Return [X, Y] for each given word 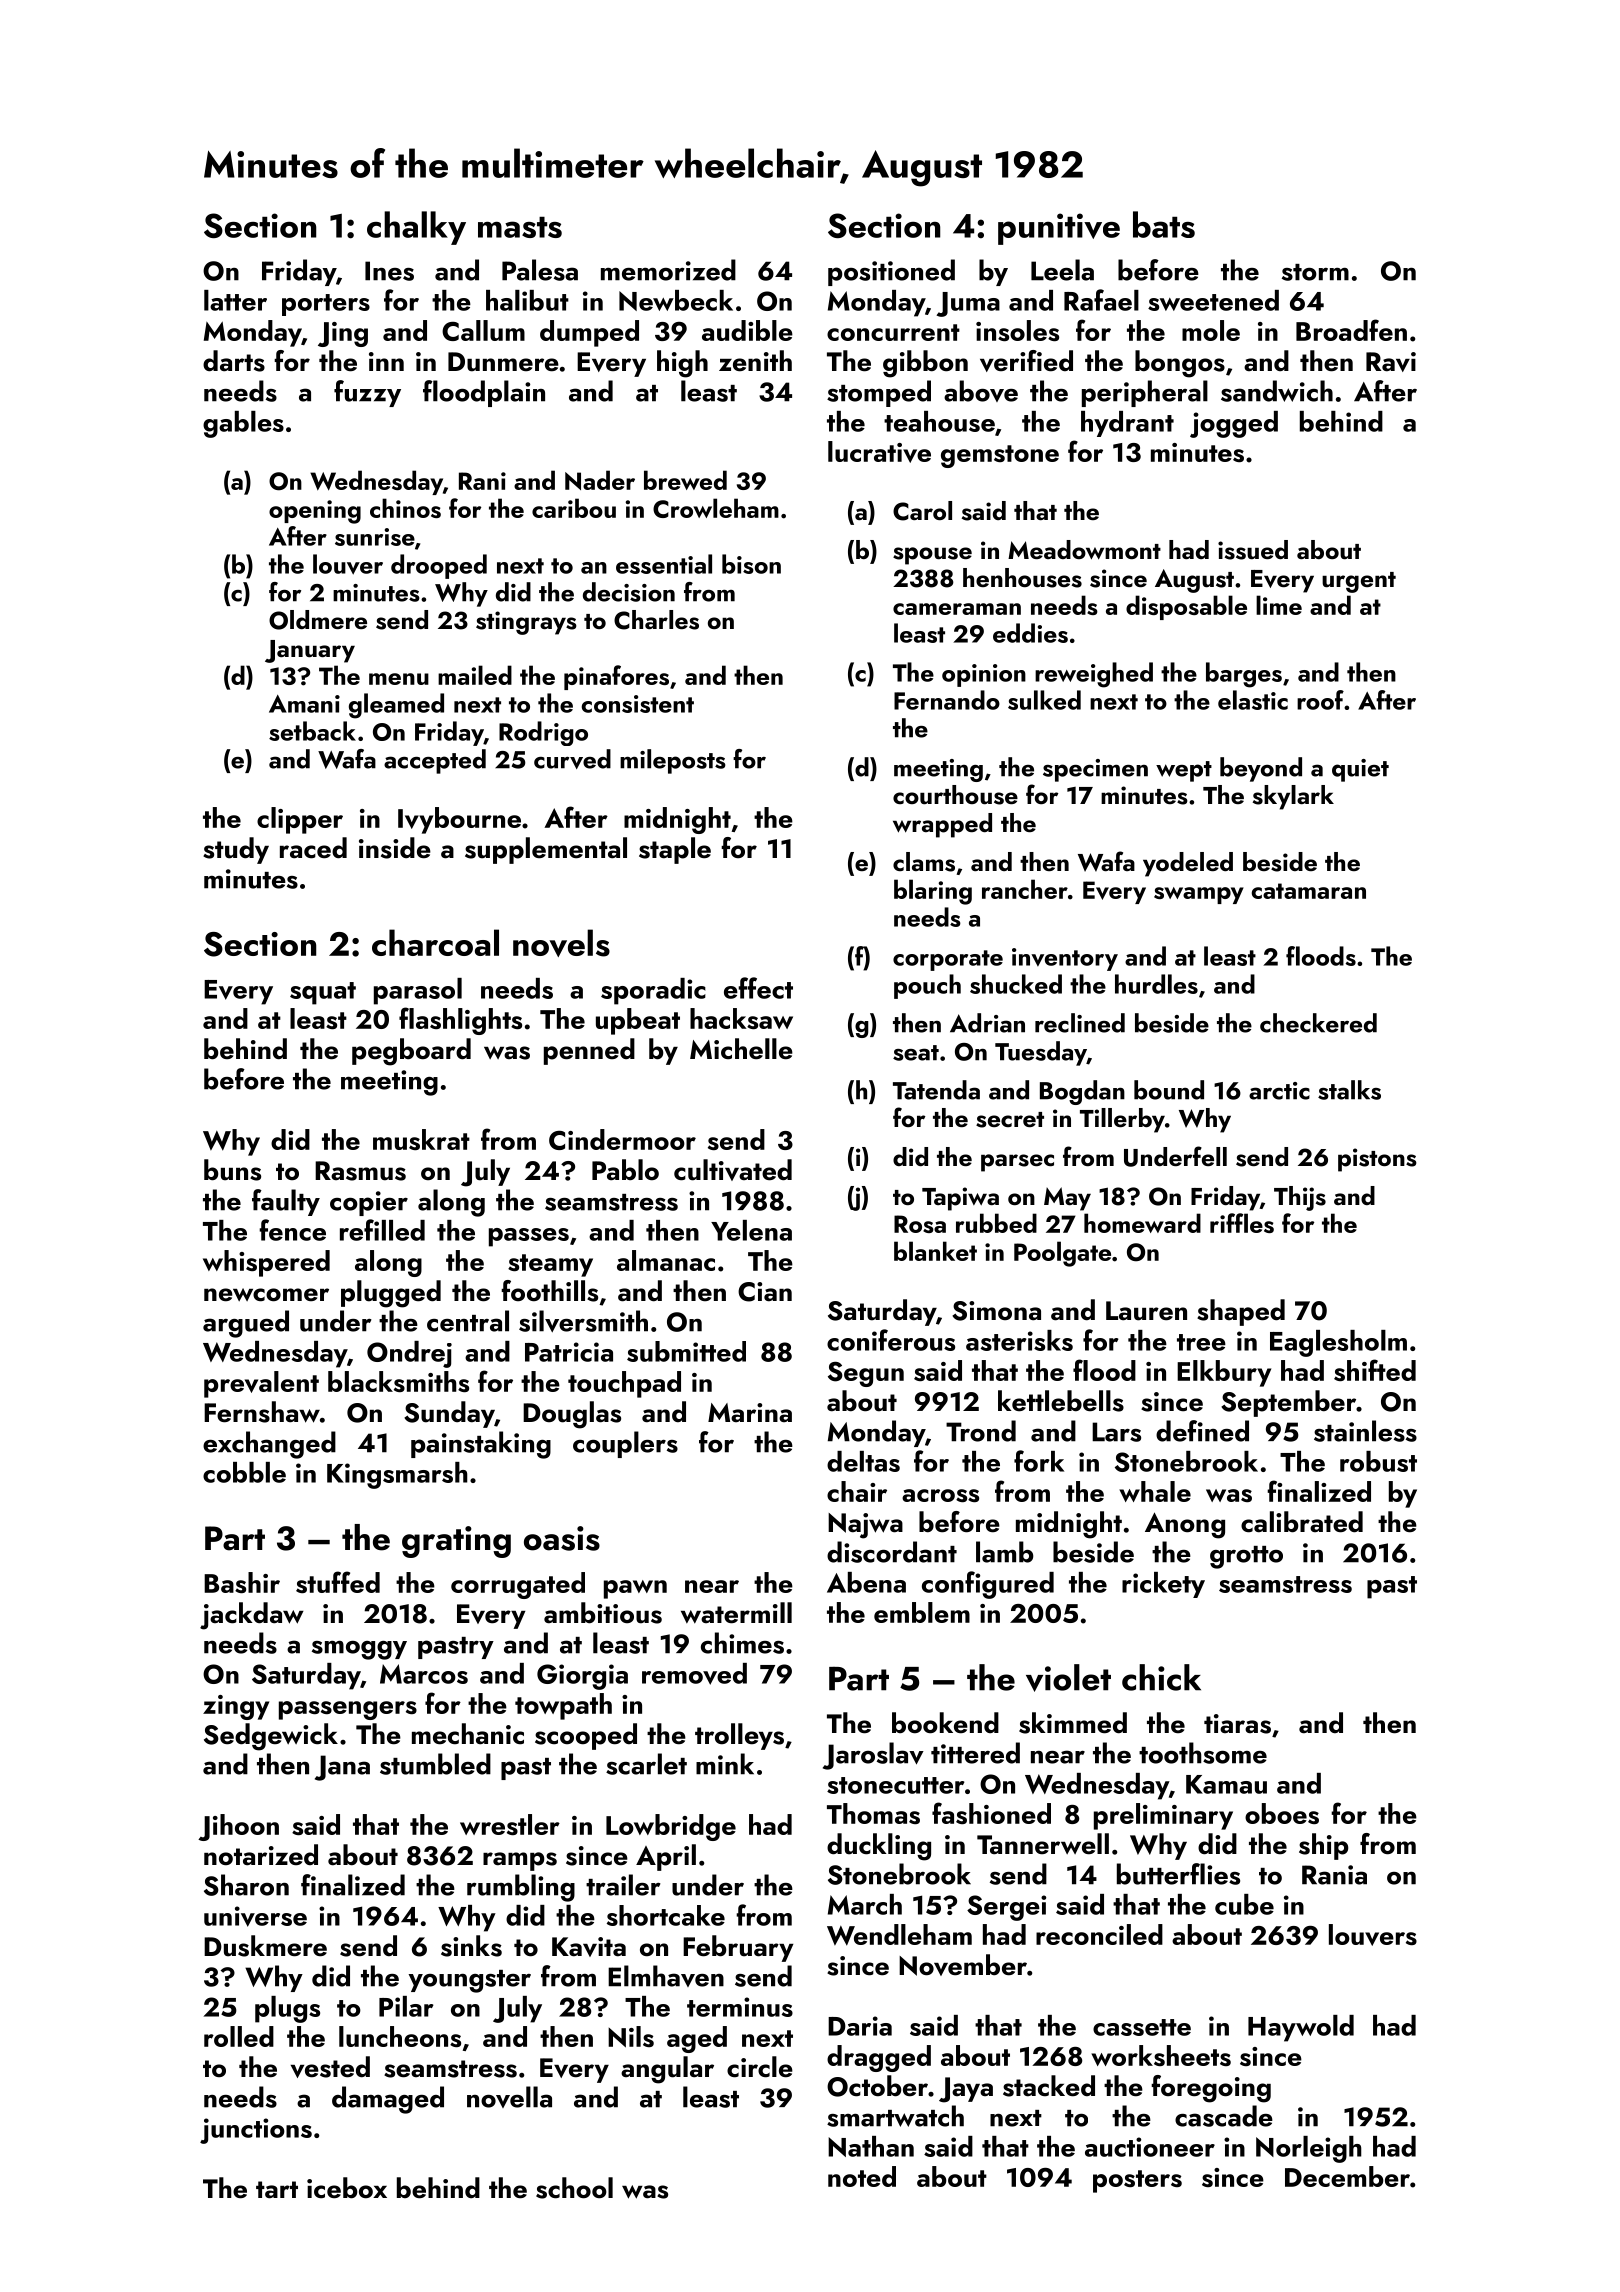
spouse [932, 556]
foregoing [1211, 2089]
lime [1279, 605]
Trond [981, 1431]
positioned [891, 272]
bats [1164, 224]
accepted [435, 761]
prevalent [261, 1384]
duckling [879, 1847]
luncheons [400, 2036]
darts [234, 361]
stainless [1365, 1431]
